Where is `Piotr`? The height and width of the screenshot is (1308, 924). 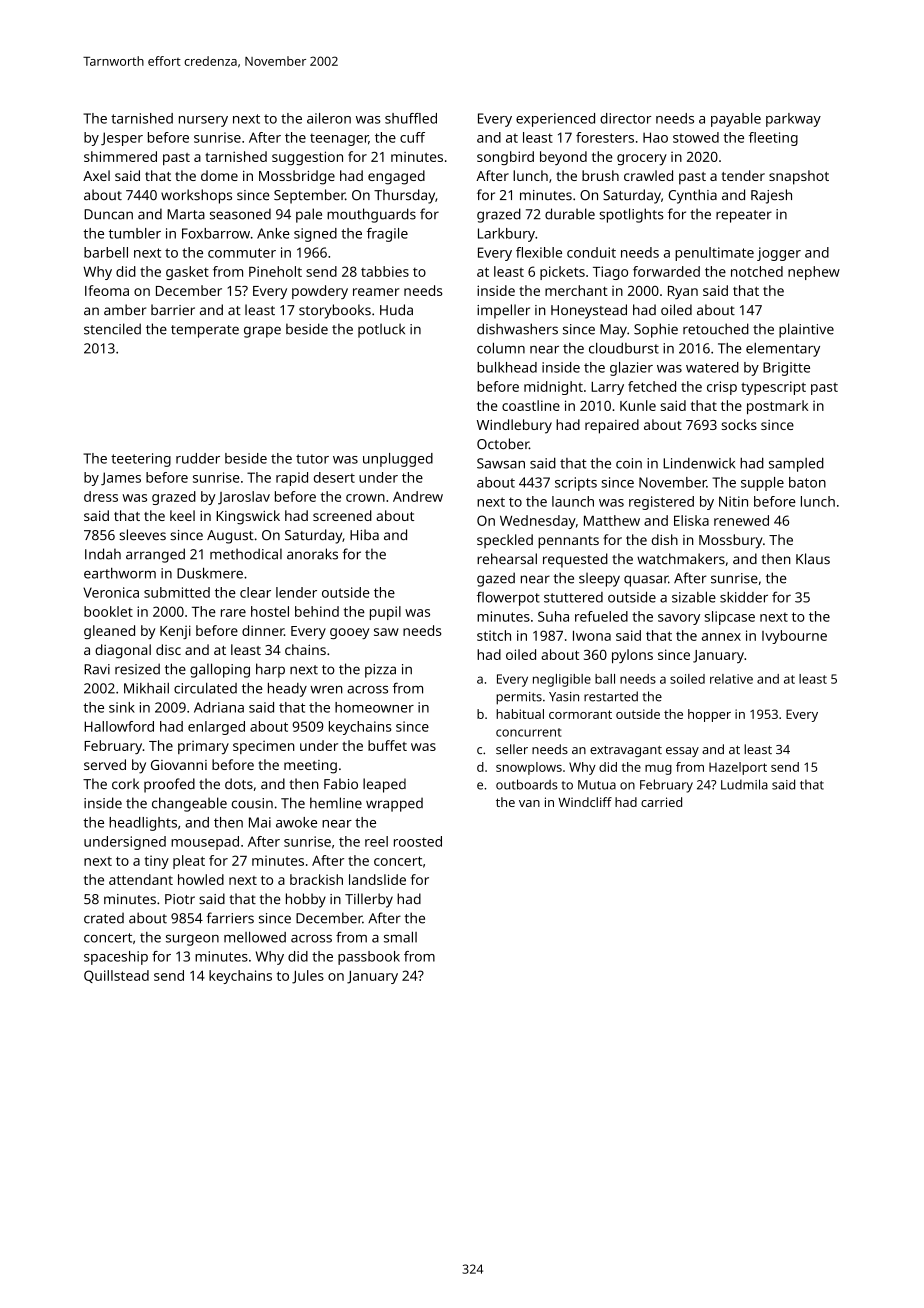 Piotr is located at coordinates (180, 899).
